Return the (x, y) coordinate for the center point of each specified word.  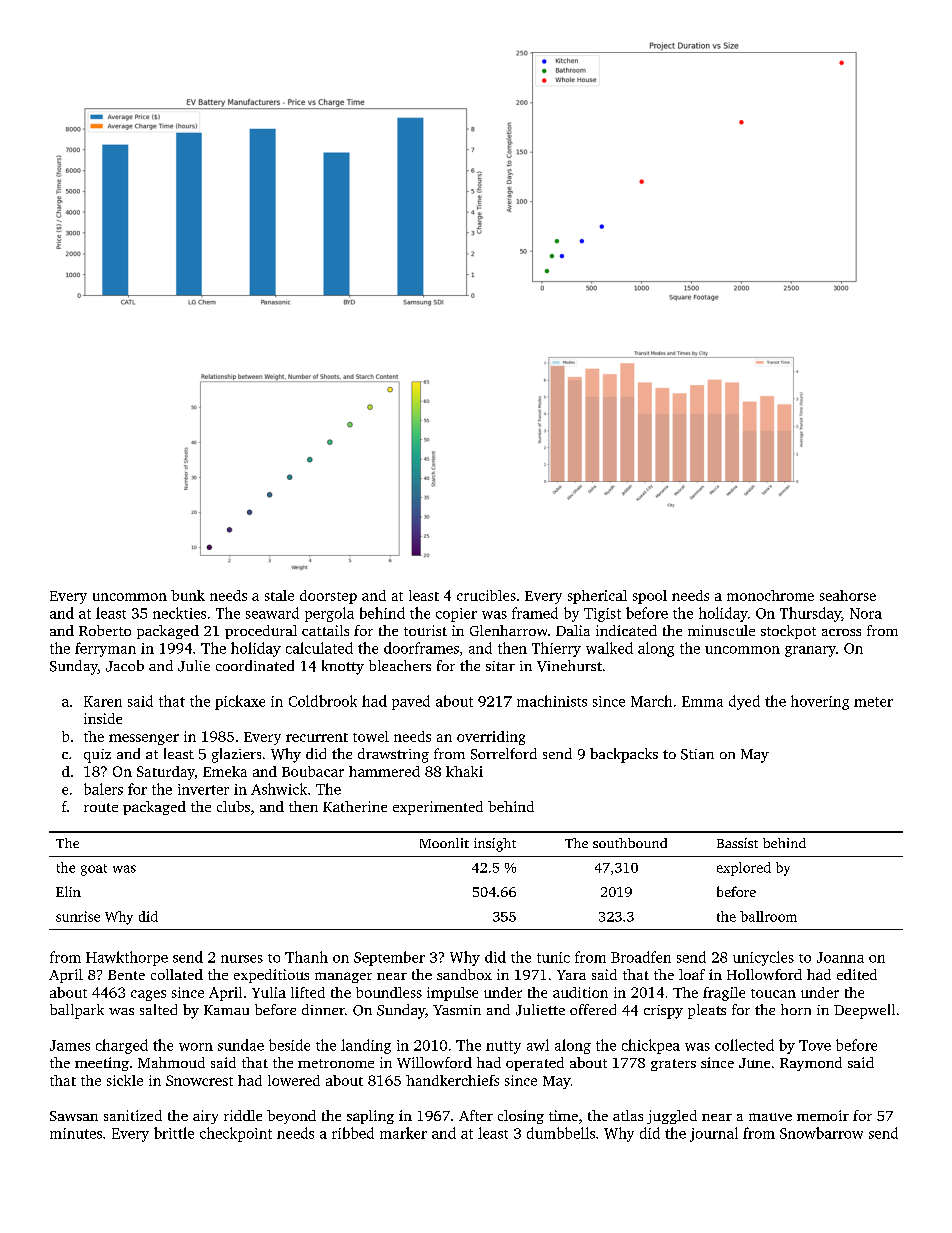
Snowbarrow (821, 1133)
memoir (823, 1115)
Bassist (737, 843)
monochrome (770, 595)
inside (103, 718)
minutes (76, 1133)
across (841, 632)
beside (289, 1045)
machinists (552, 701)
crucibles (486, 595)
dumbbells (561, 1133)
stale (279, 595)
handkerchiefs (452, 1080)
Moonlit (444, 843)
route (101, 807)
